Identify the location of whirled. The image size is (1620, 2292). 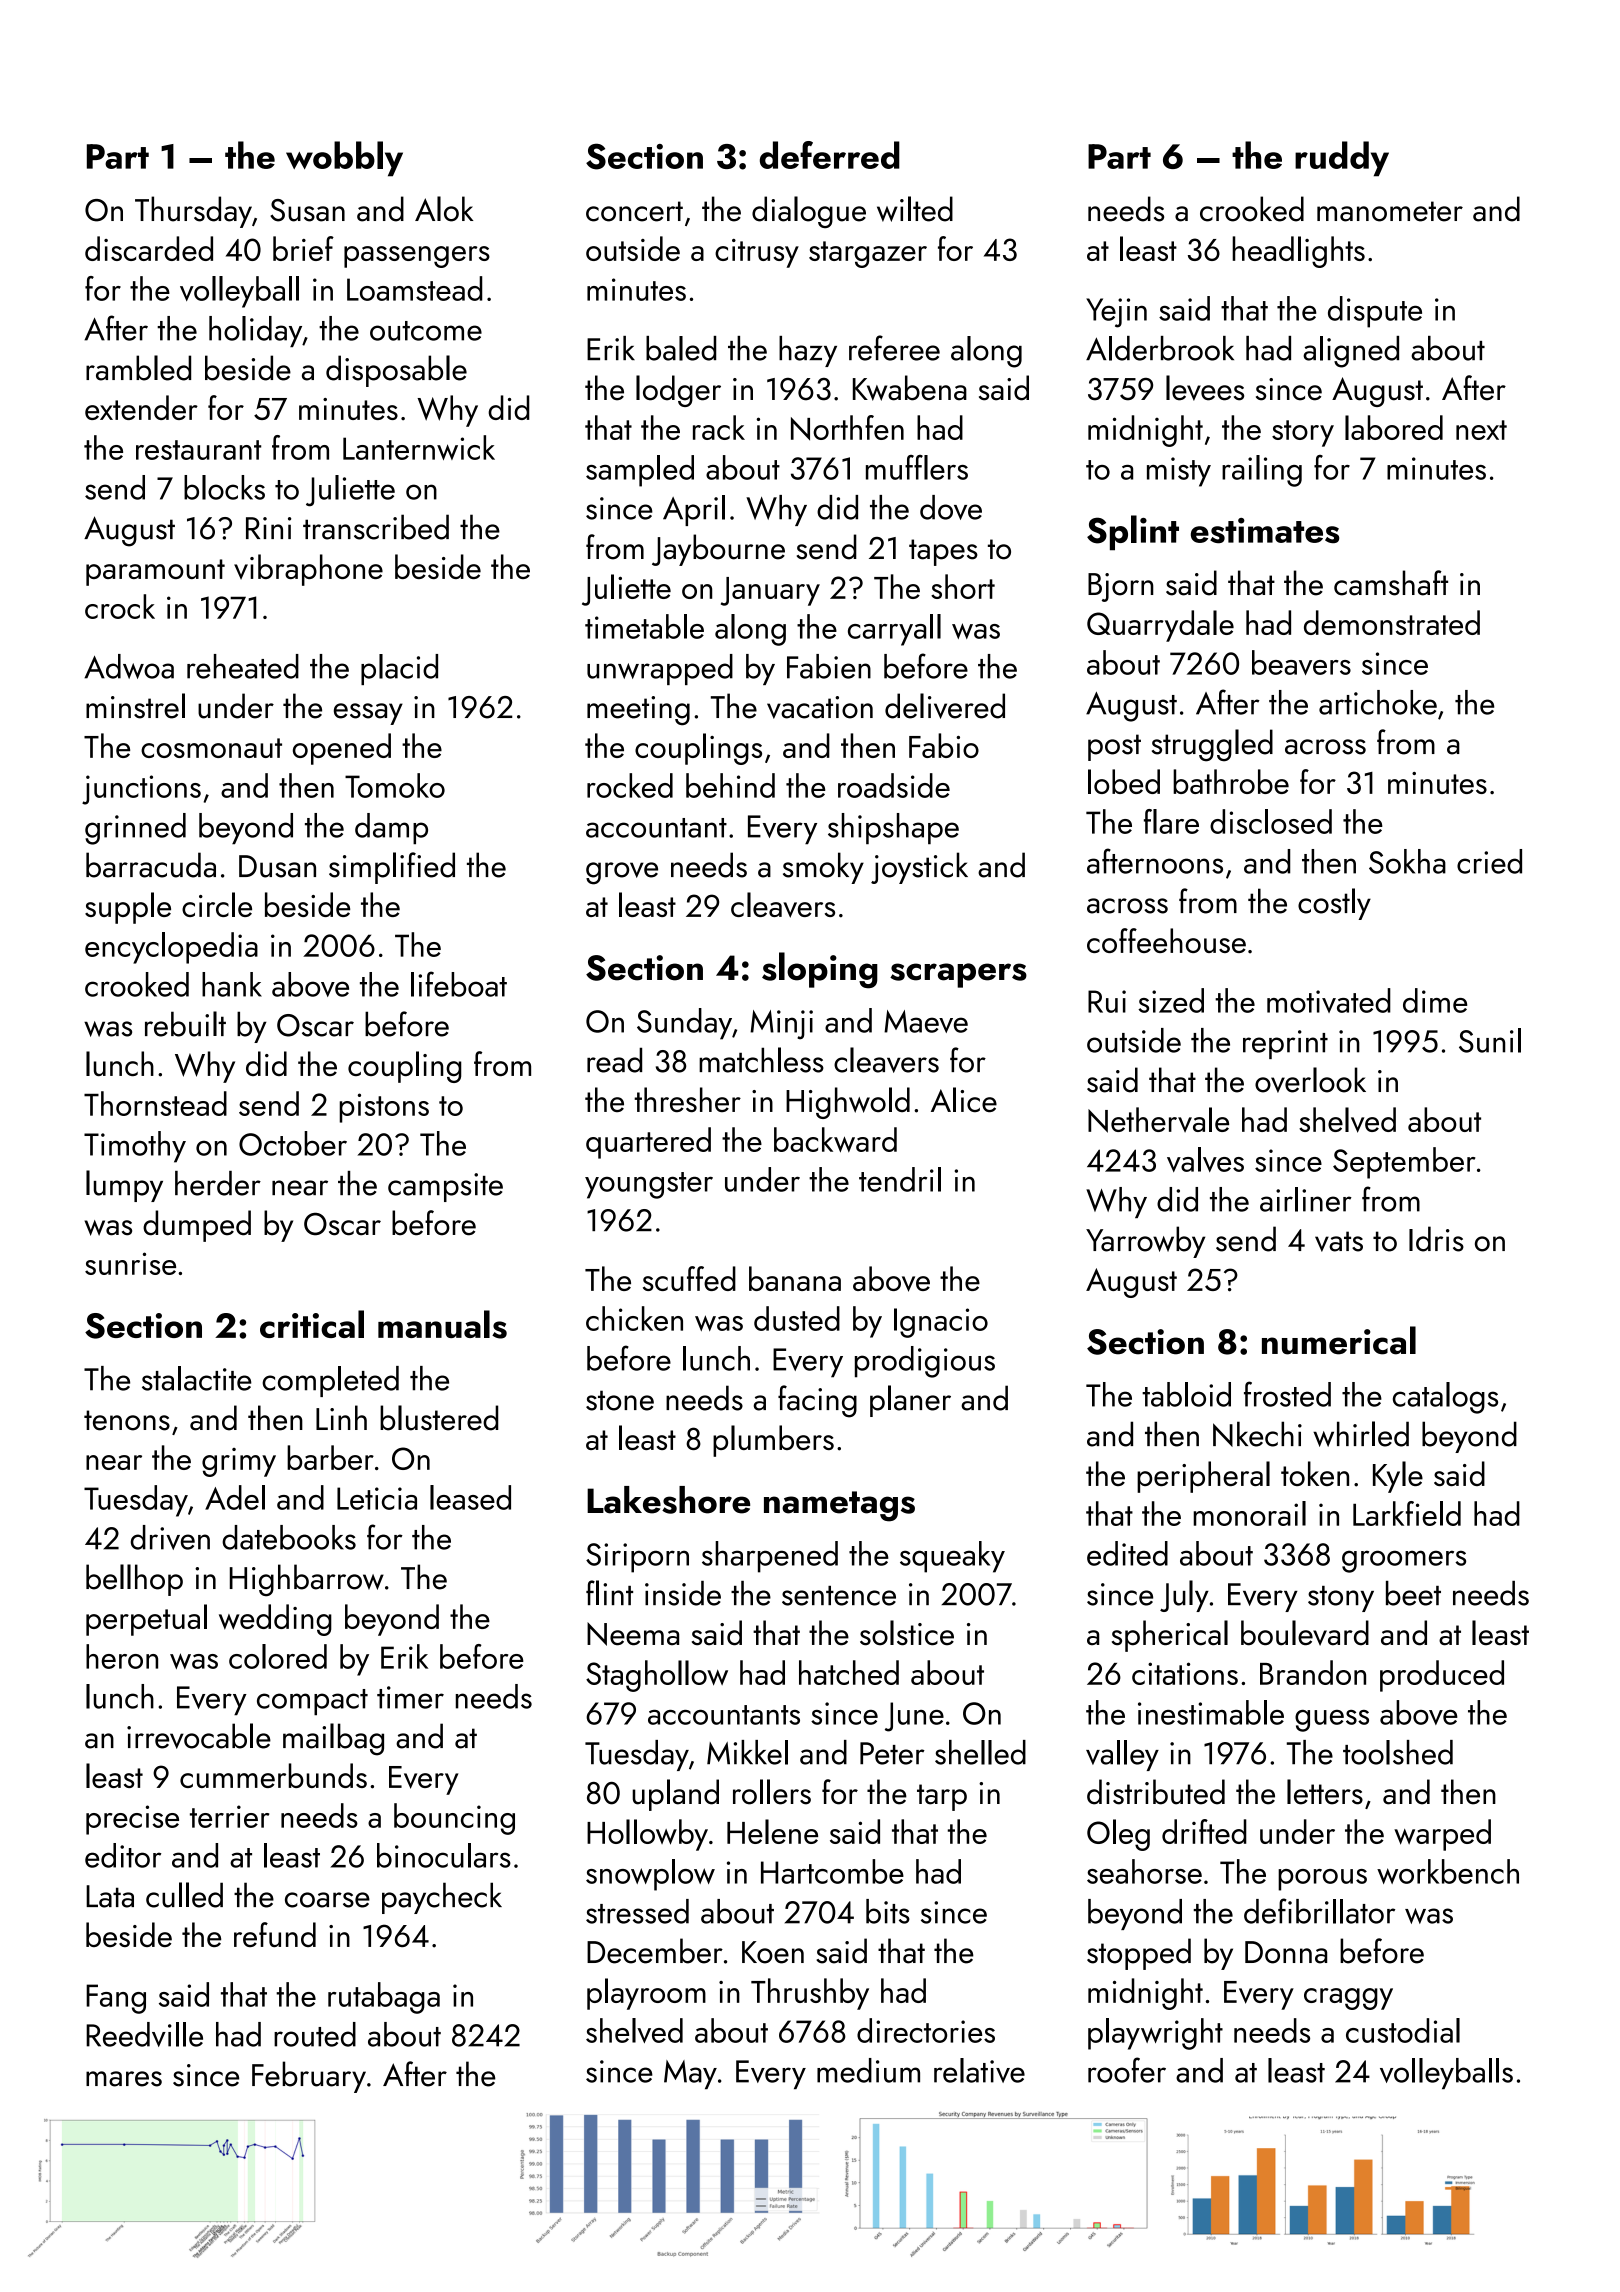
(1361, 1434).
